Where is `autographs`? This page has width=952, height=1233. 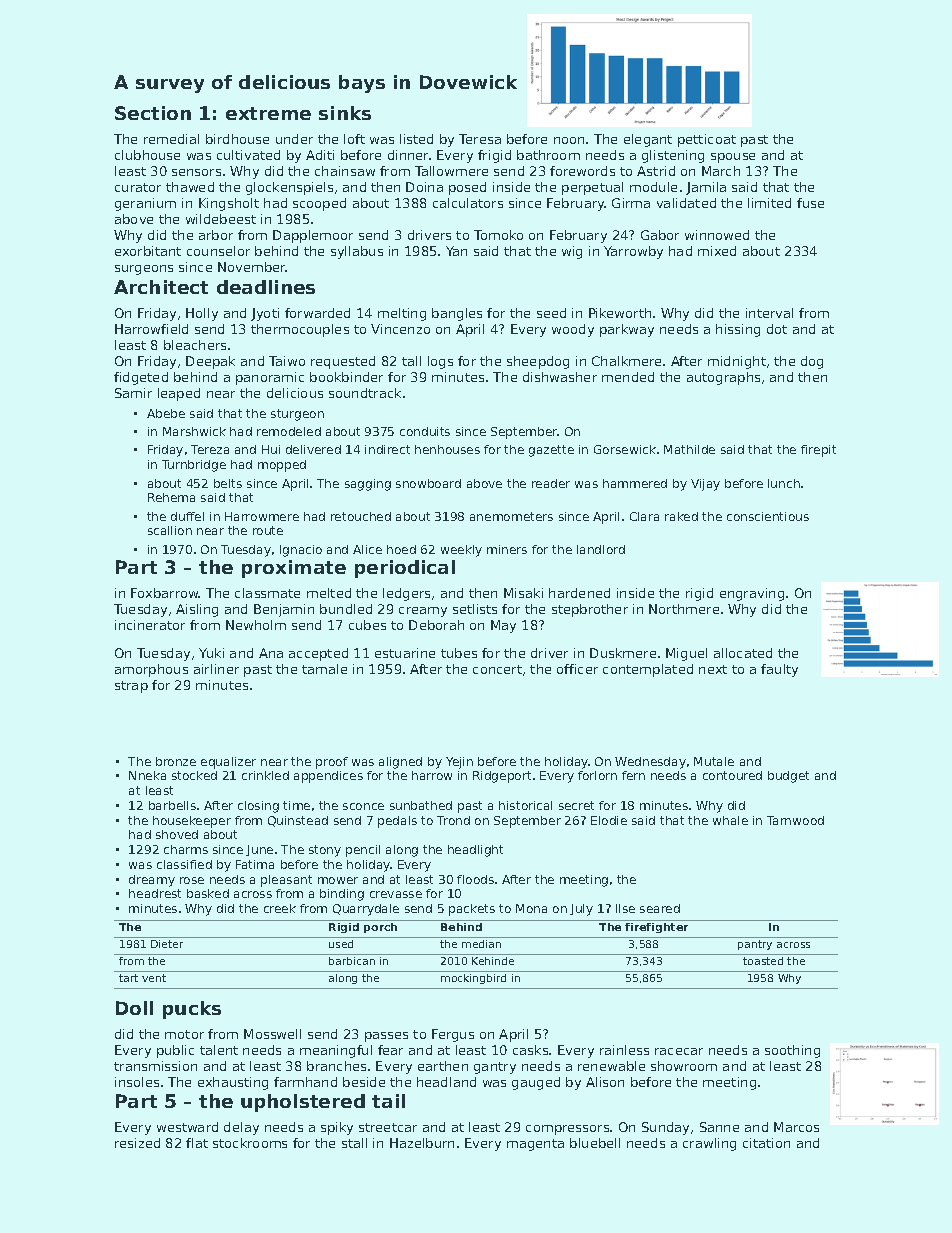 autographs is located at coordinates (723, 378).
